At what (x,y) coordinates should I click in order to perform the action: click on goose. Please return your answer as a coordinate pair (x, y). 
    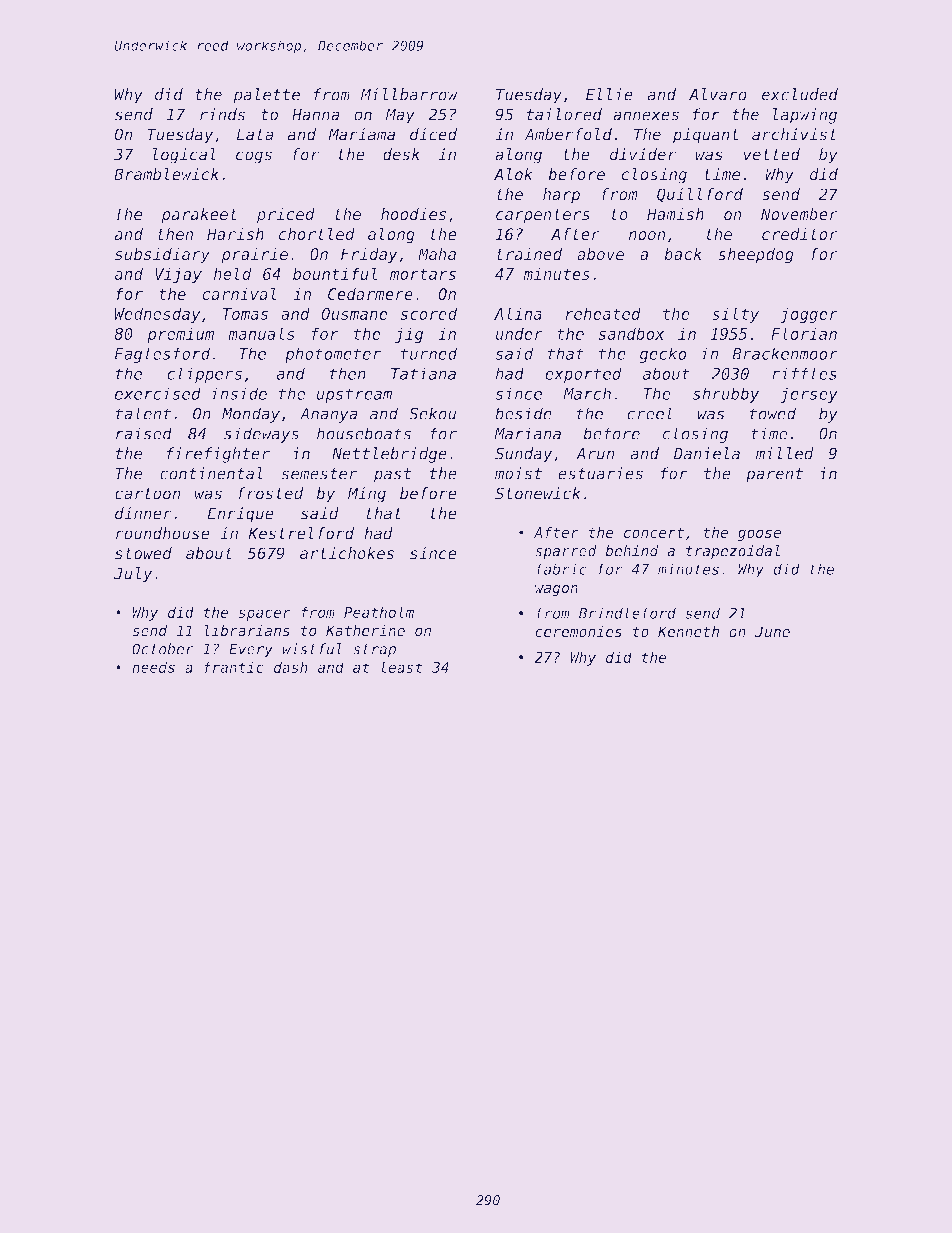
    Looking at the image, I should click on (759, 535).
